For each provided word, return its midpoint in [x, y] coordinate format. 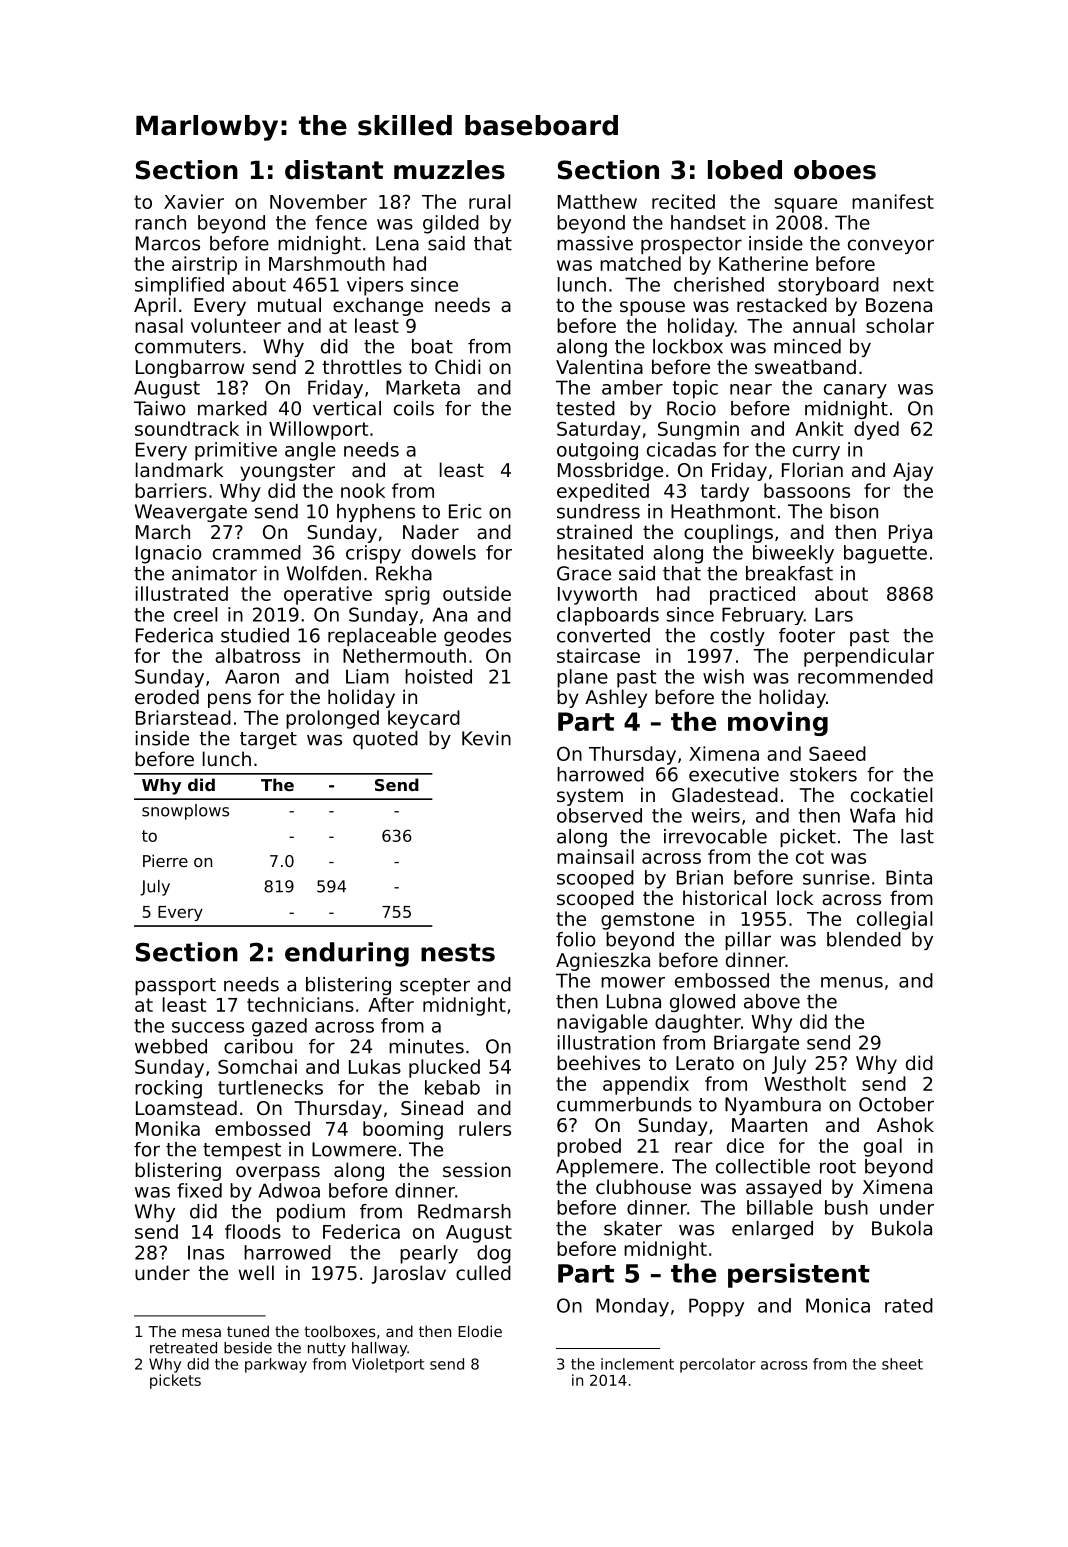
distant [334, 170]
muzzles [449, 170]
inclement [637, 1364]
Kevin [486, 738]
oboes [835, 170]
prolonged [332, 719]
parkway [276, 1365]
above [772, 1001]
